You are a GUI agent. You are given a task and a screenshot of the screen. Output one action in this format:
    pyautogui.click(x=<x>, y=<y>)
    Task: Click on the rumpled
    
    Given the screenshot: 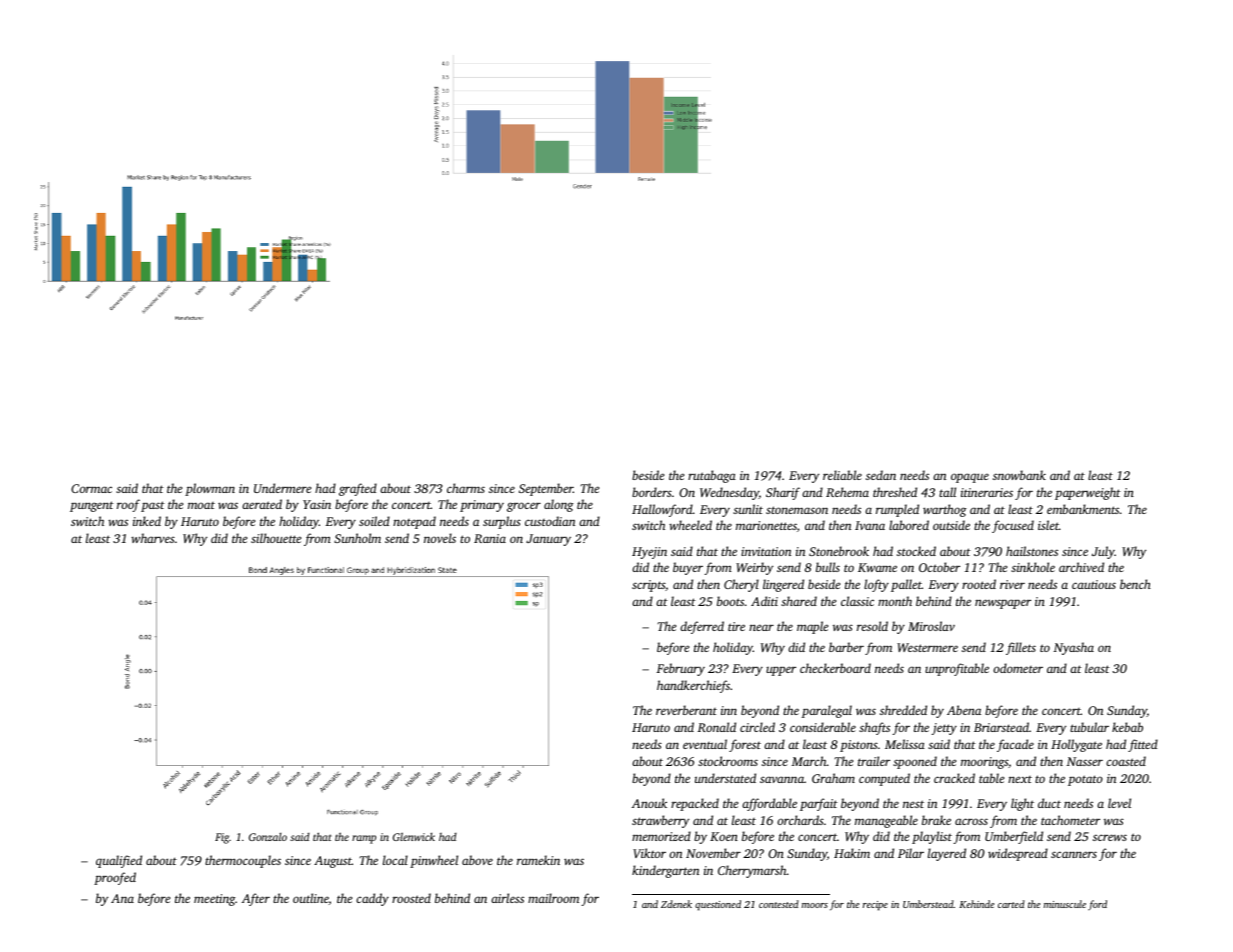 What is the action you would take?
    pyautogui.click(x=897, y=510)
